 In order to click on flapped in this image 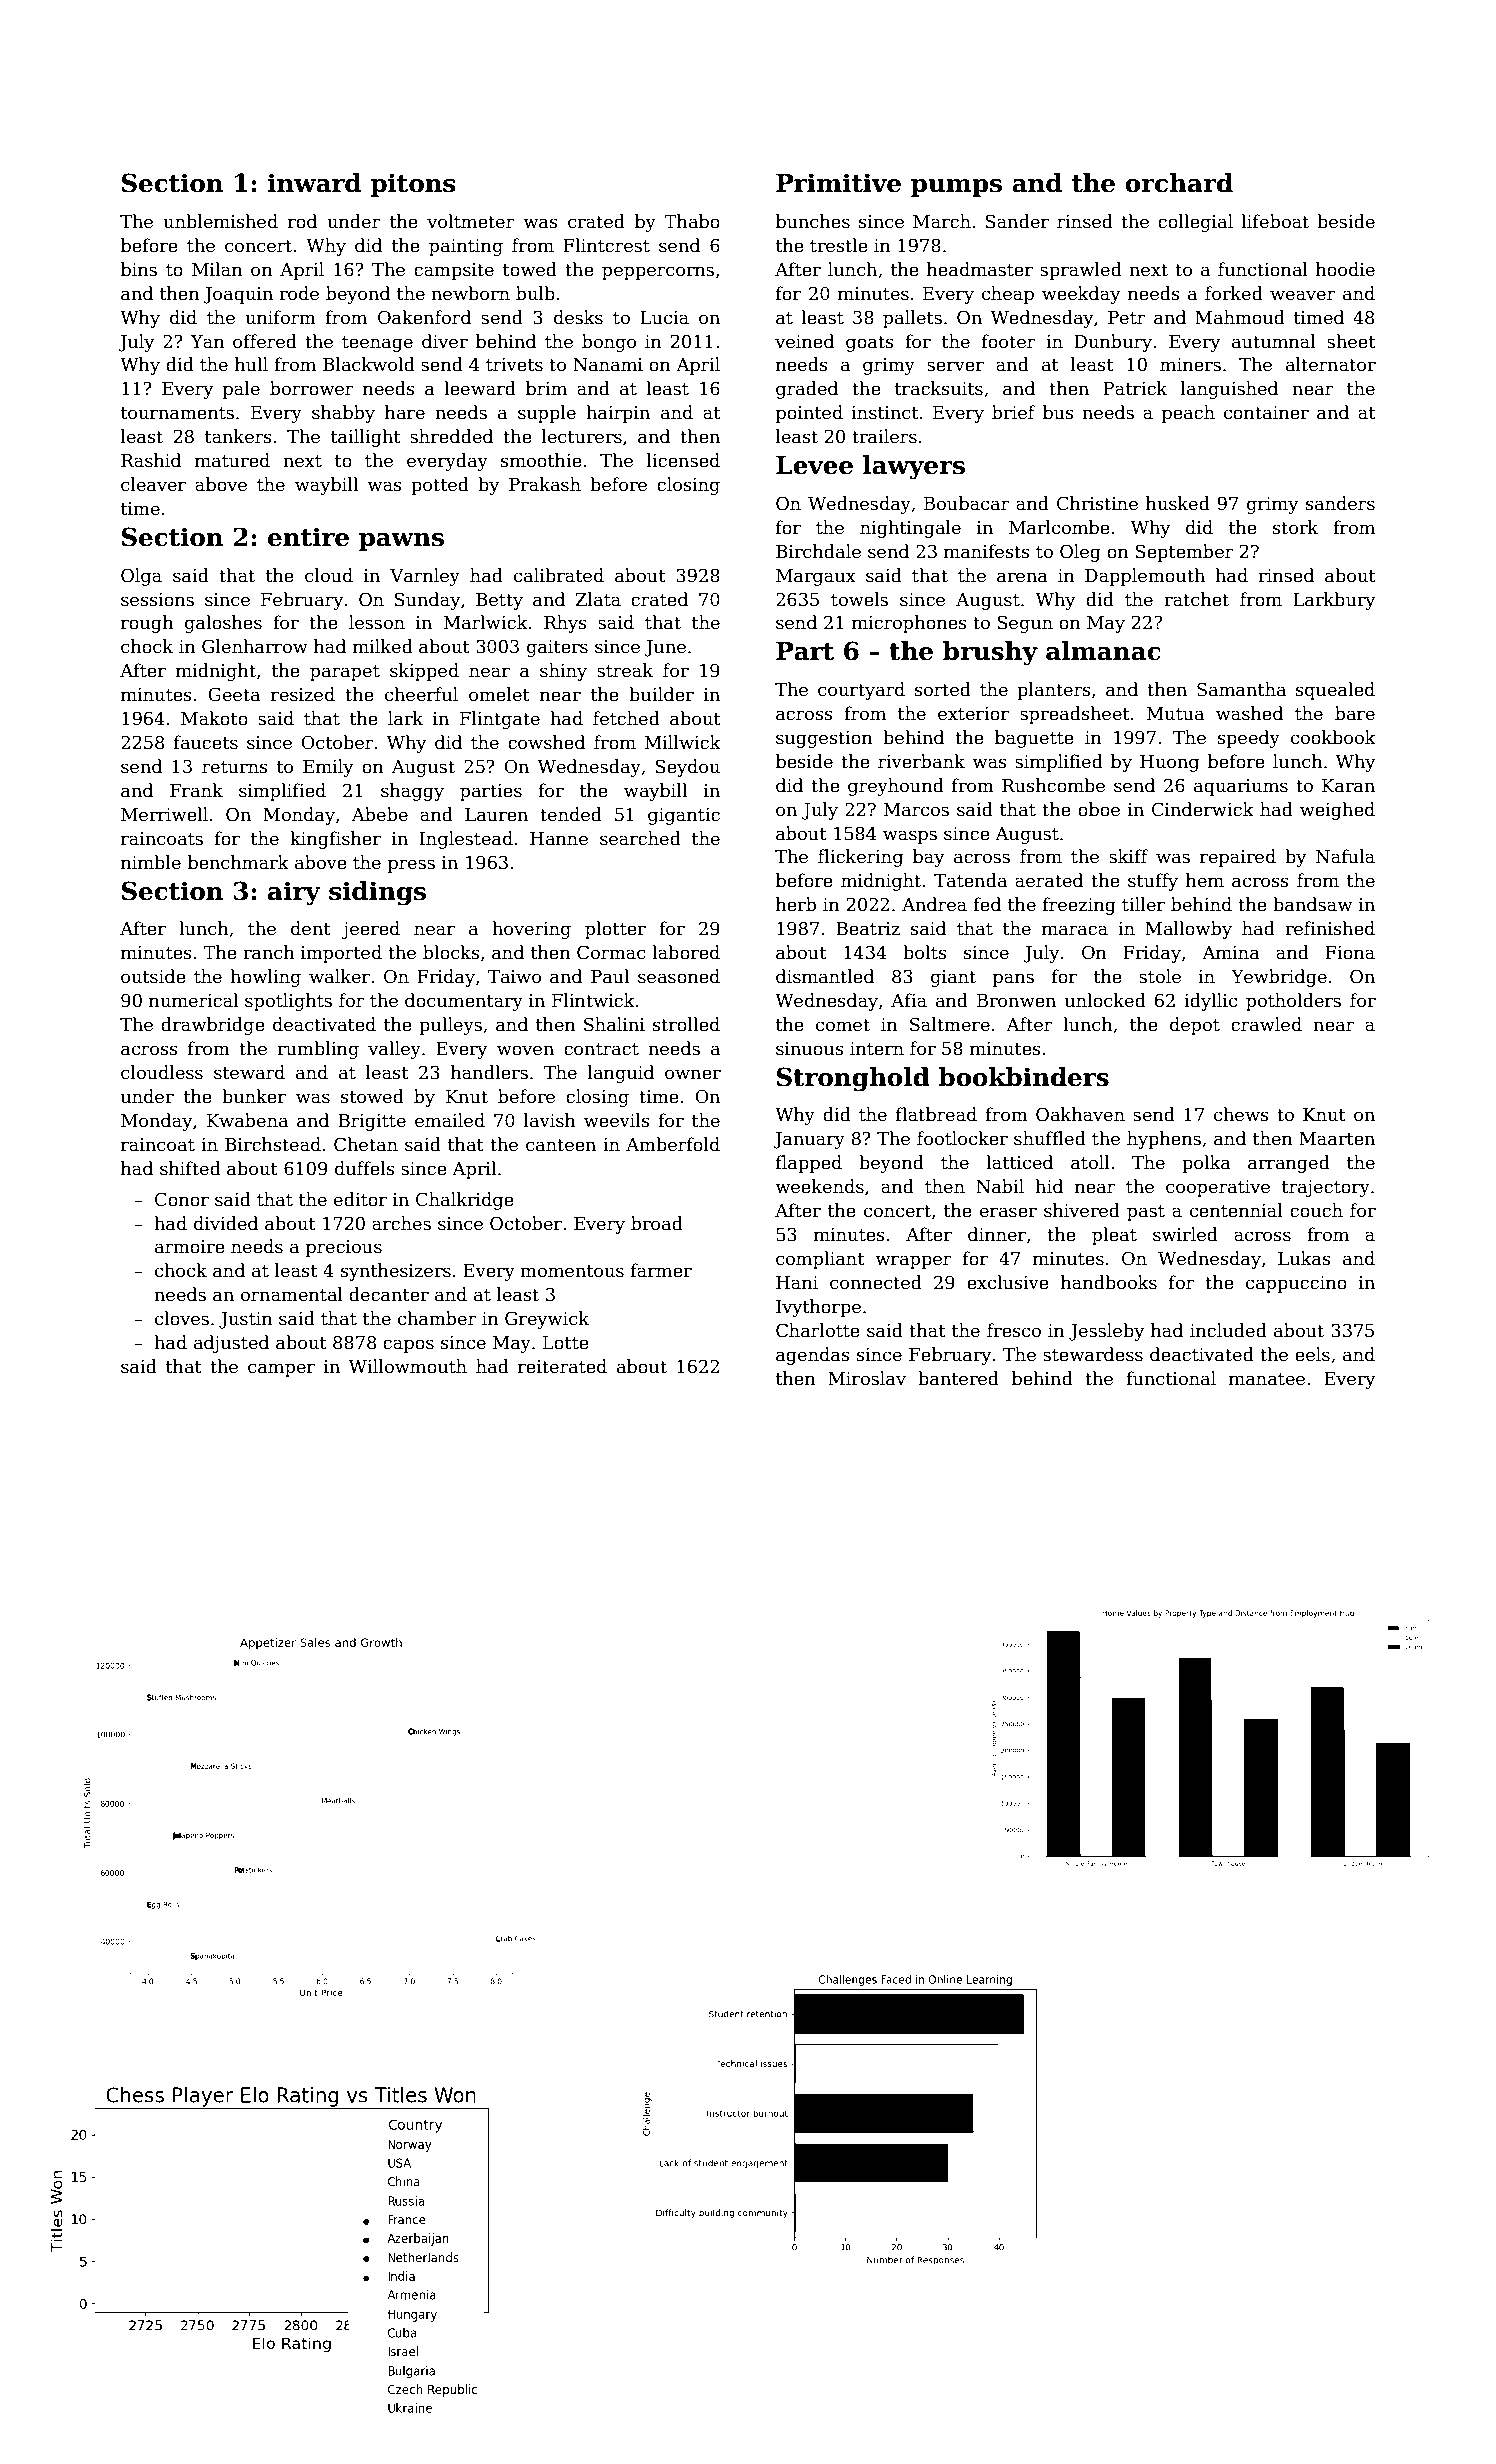, I will do `click(809, 1164)`.
